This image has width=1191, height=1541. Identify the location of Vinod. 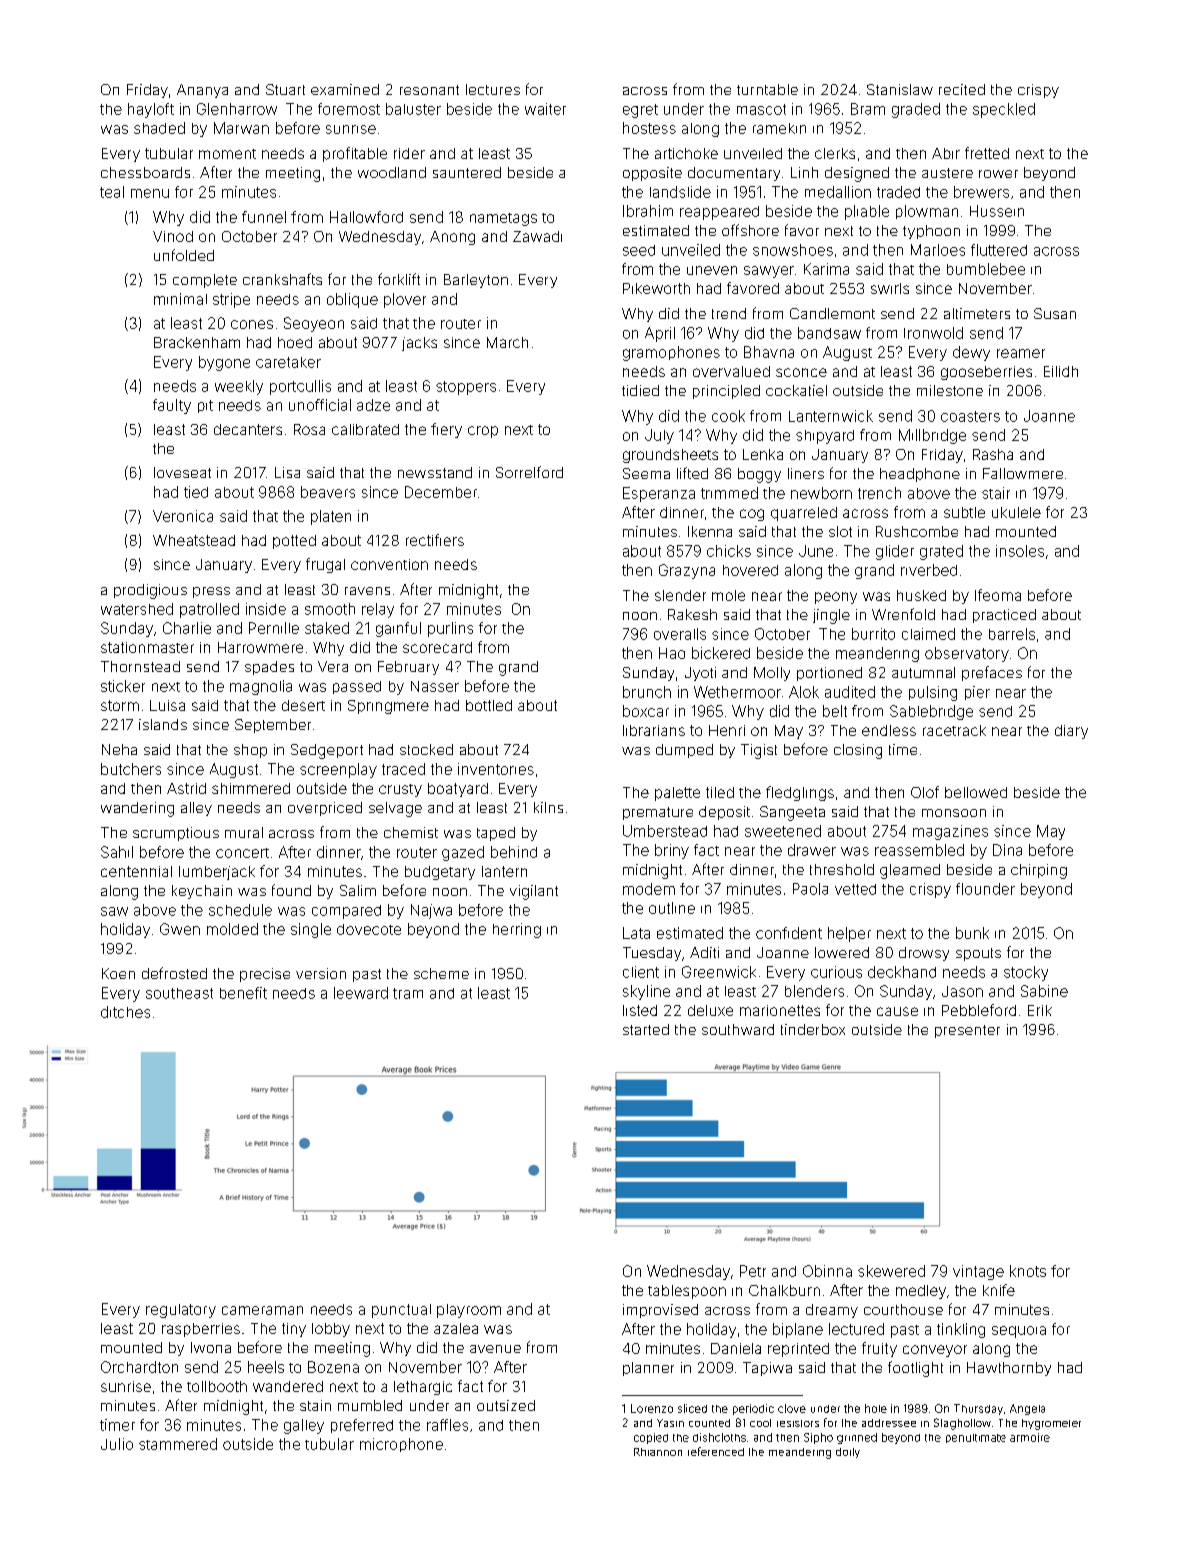
(173, 236).
